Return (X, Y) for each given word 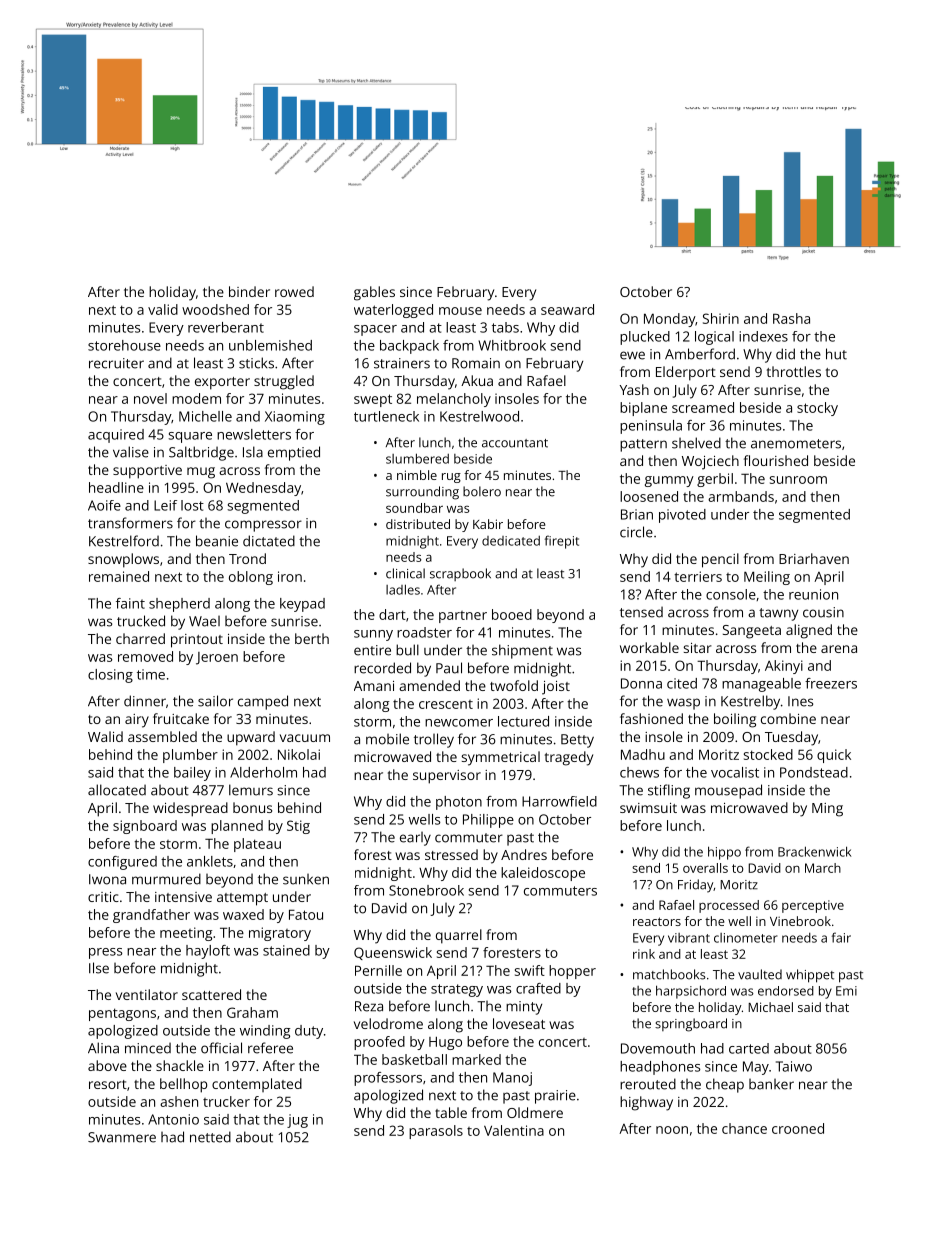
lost (192, 505)
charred (140, 638)
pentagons (122, 1014)
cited (682, 683)
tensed (641, 612)
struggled (284, 382)
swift (530, 970)
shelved (696, 443)
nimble (417, 475)
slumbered (417, 458)
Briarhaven (814, 558)
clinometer (746, 938)
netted (210, 1137)
